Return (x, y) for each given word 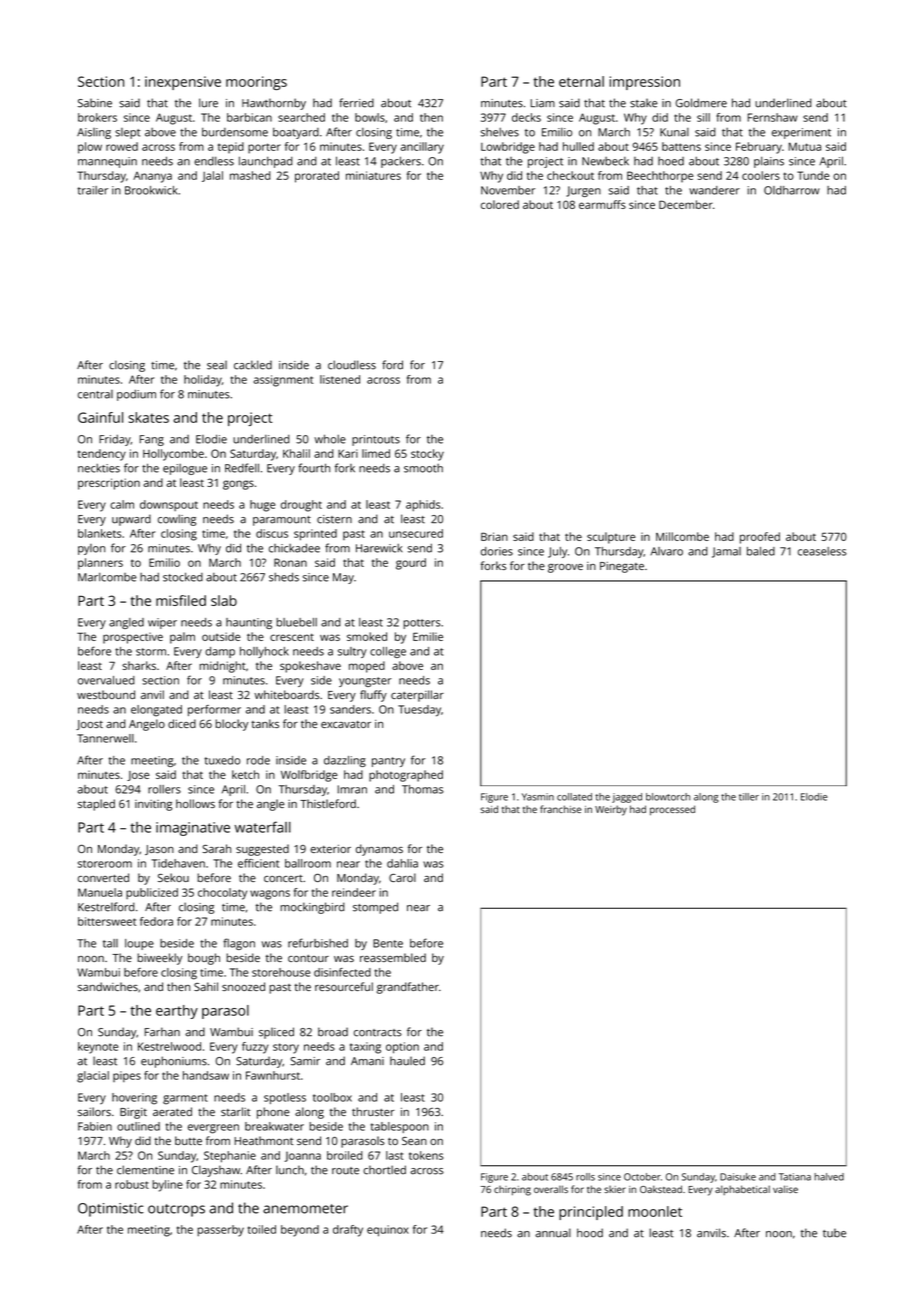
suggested (262, 850)
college (388, 652)
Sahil (206, 986)
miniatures (373, 175)
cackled (253, 365)
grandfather (408, 988)
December (686, 204)
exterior (330, 849)
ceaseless (822, 551)
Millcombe (682, 536)
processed (672, 810)
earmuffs (602, 204)
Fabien (95, 1126)
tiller (749, 797)
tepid (231, 148)
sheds (284, 577)
